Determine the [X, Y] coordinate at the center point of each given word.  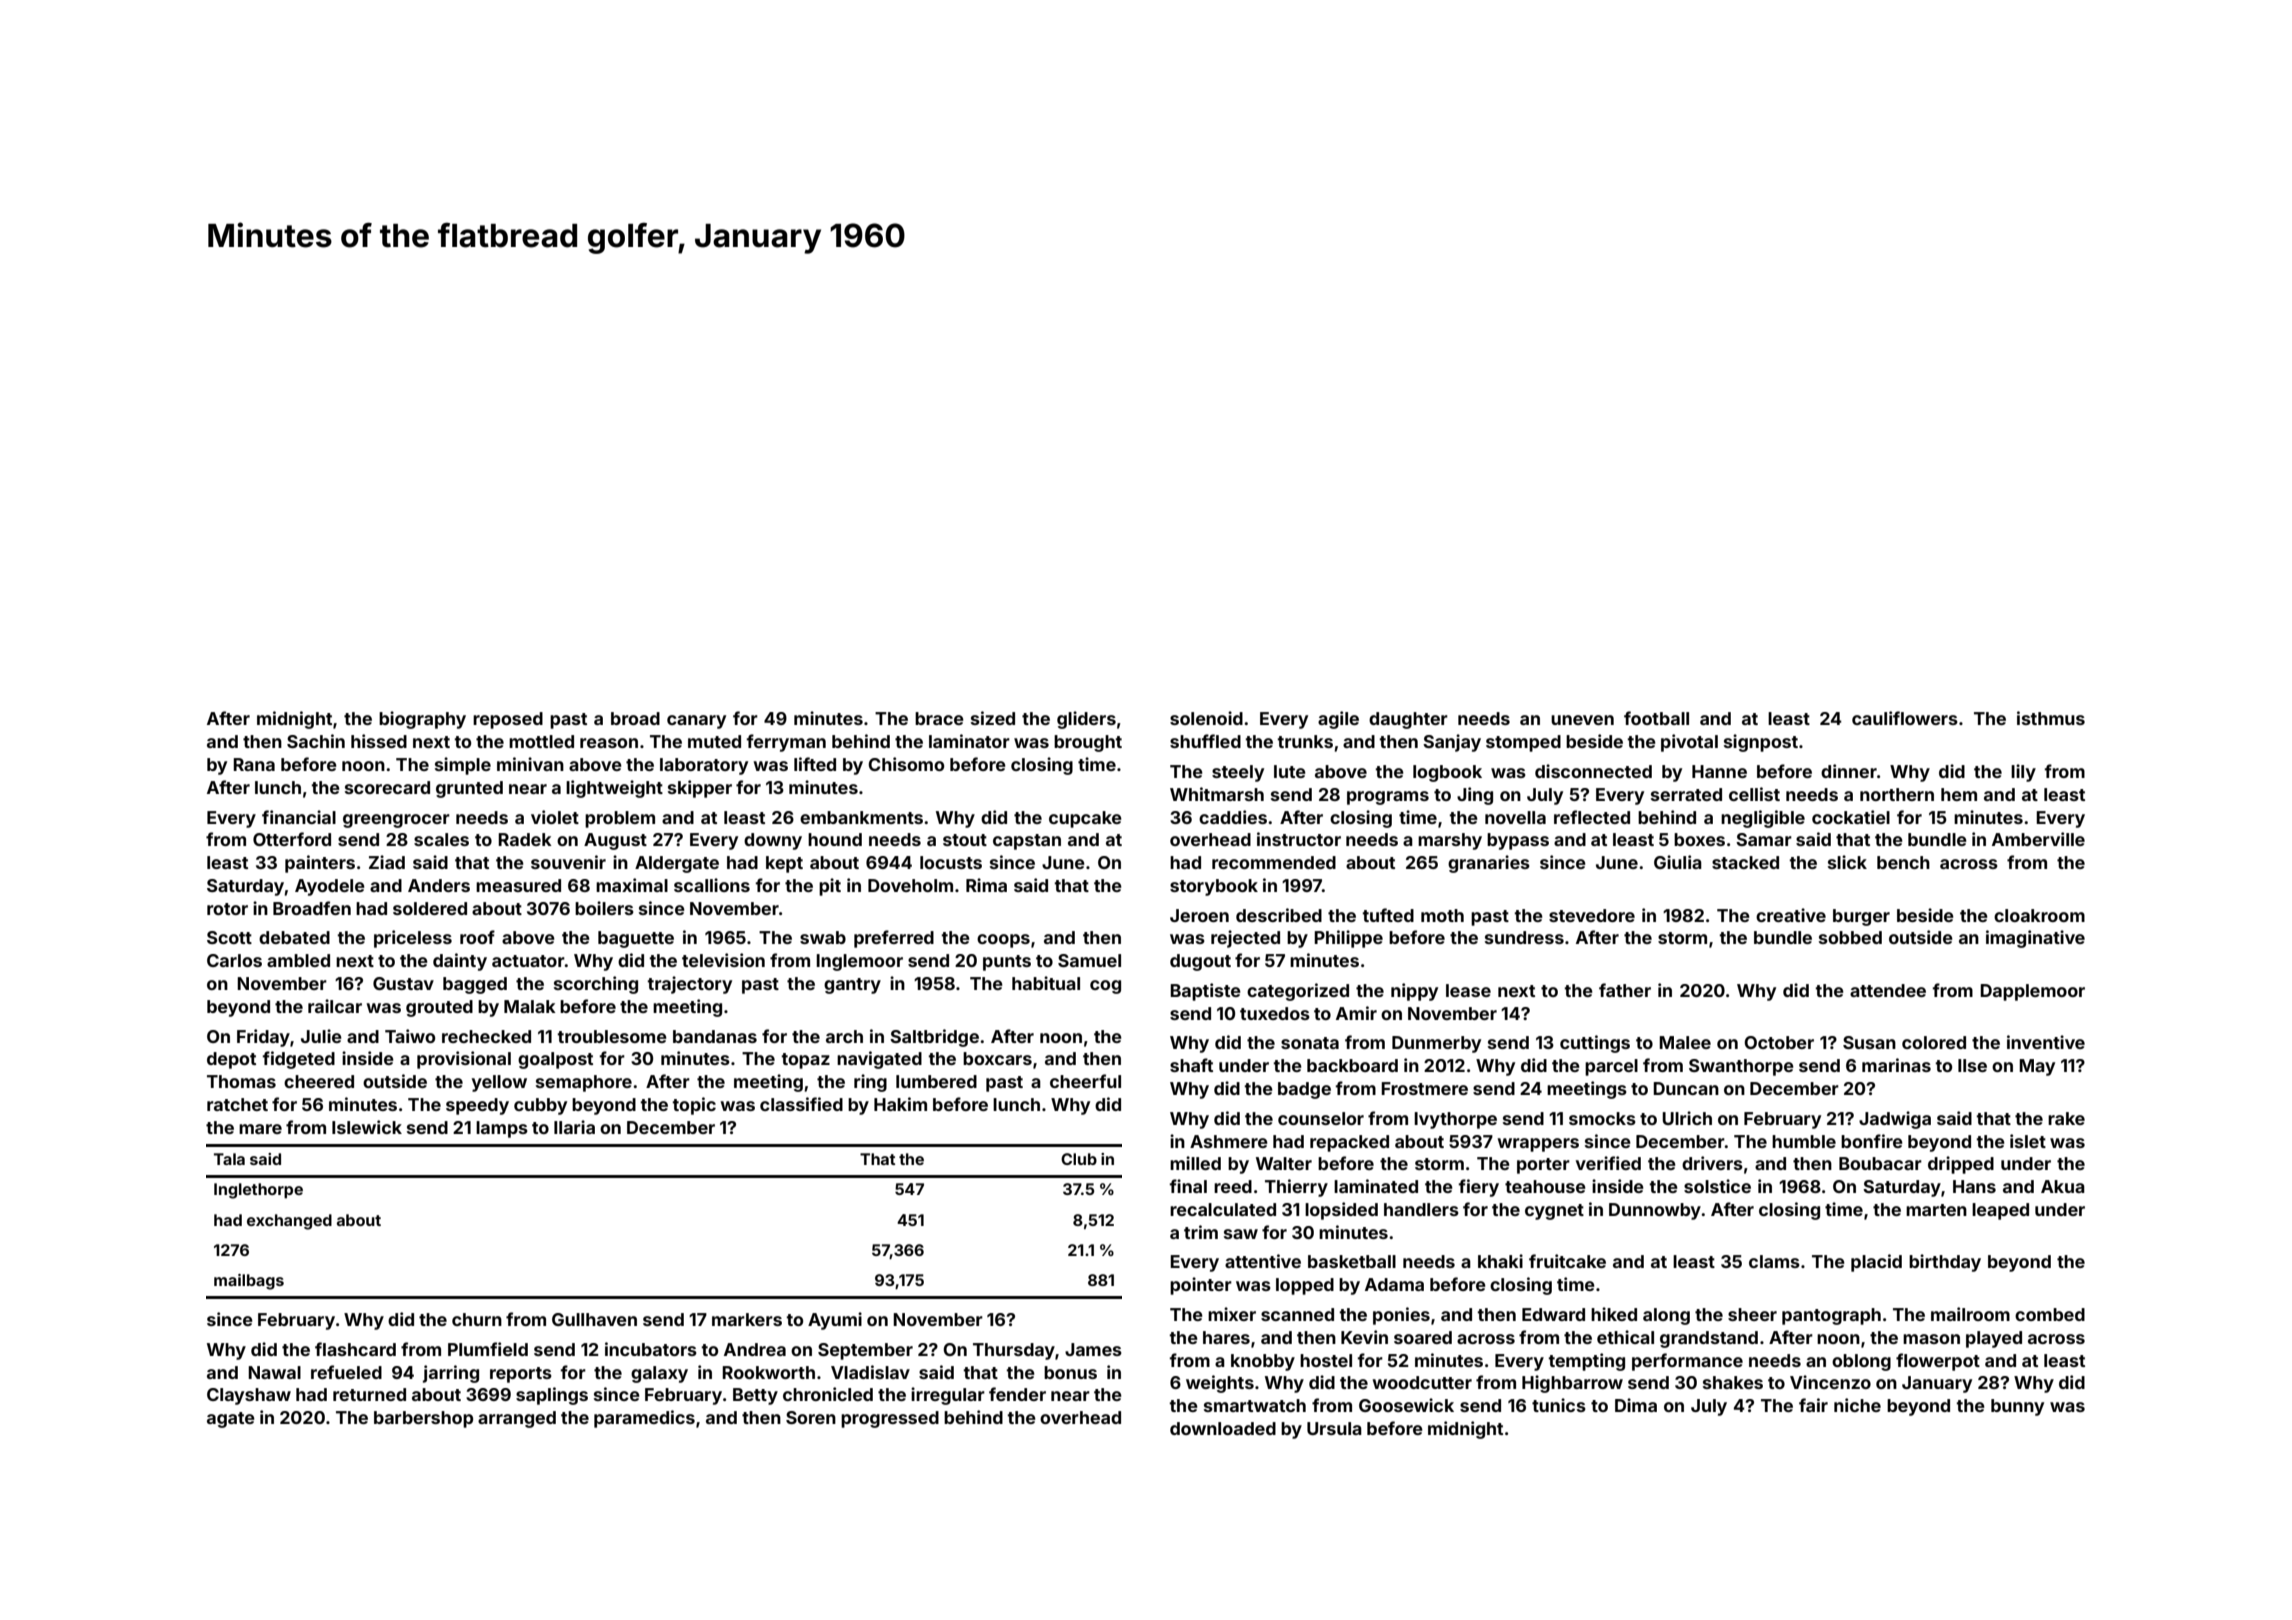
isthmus [2051, 718]
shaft [1191, 1065]
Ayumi [835, 1321]
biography [422, 720]
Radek [525, 839]
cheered [319, 1081]
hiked [1614, 1314]
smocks [1602, 1118]
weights [1220, 1384]
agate [231, 1420]
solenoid [1206, 718]
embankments [861, 817]
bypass [1518, 841]
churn [477, 1319]
